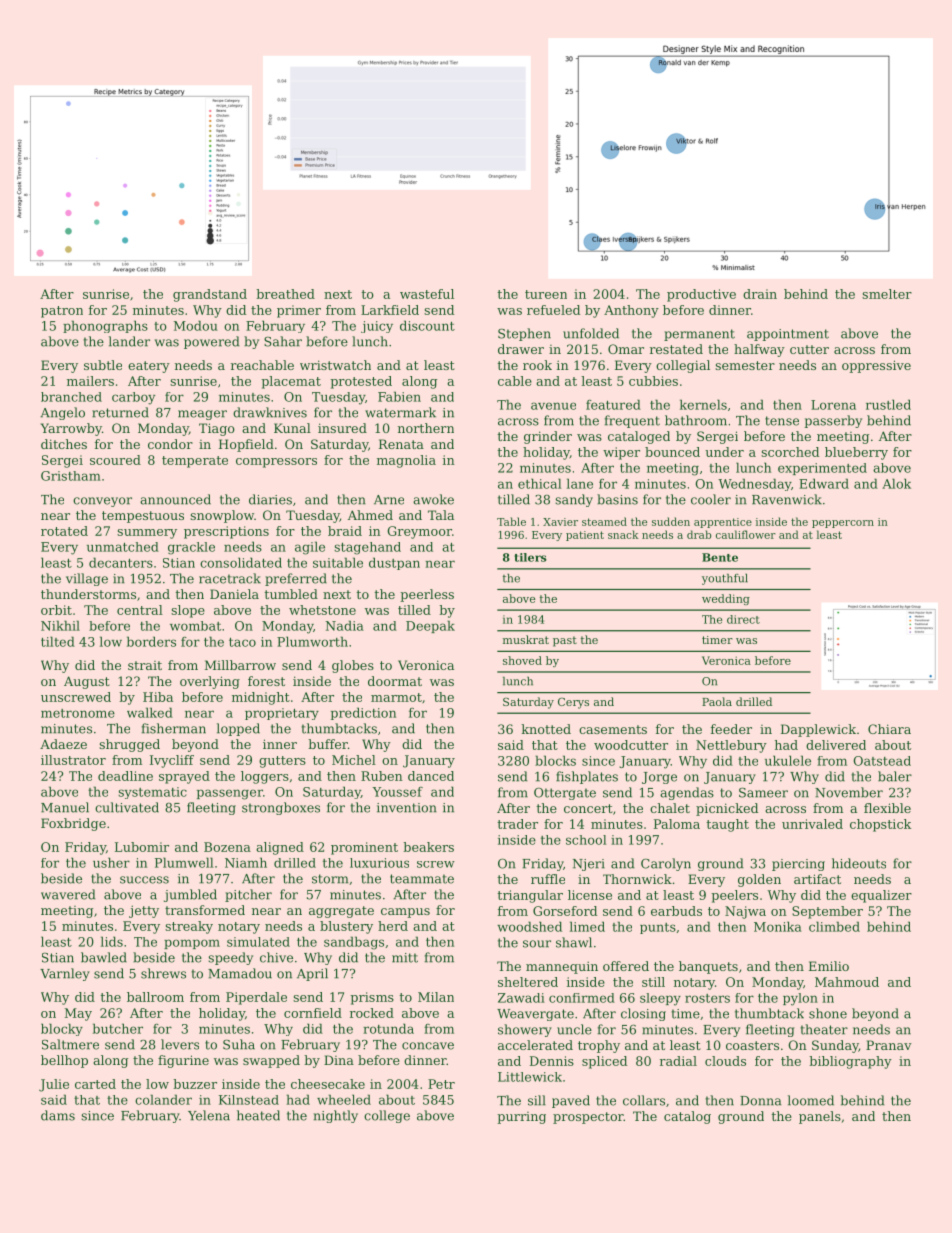 This screenshot has width=952, height=1233. What do you see at coordinates (209, 1115) in the screenshot?
I see `Yelena` at bounding box center [209, 1115].
